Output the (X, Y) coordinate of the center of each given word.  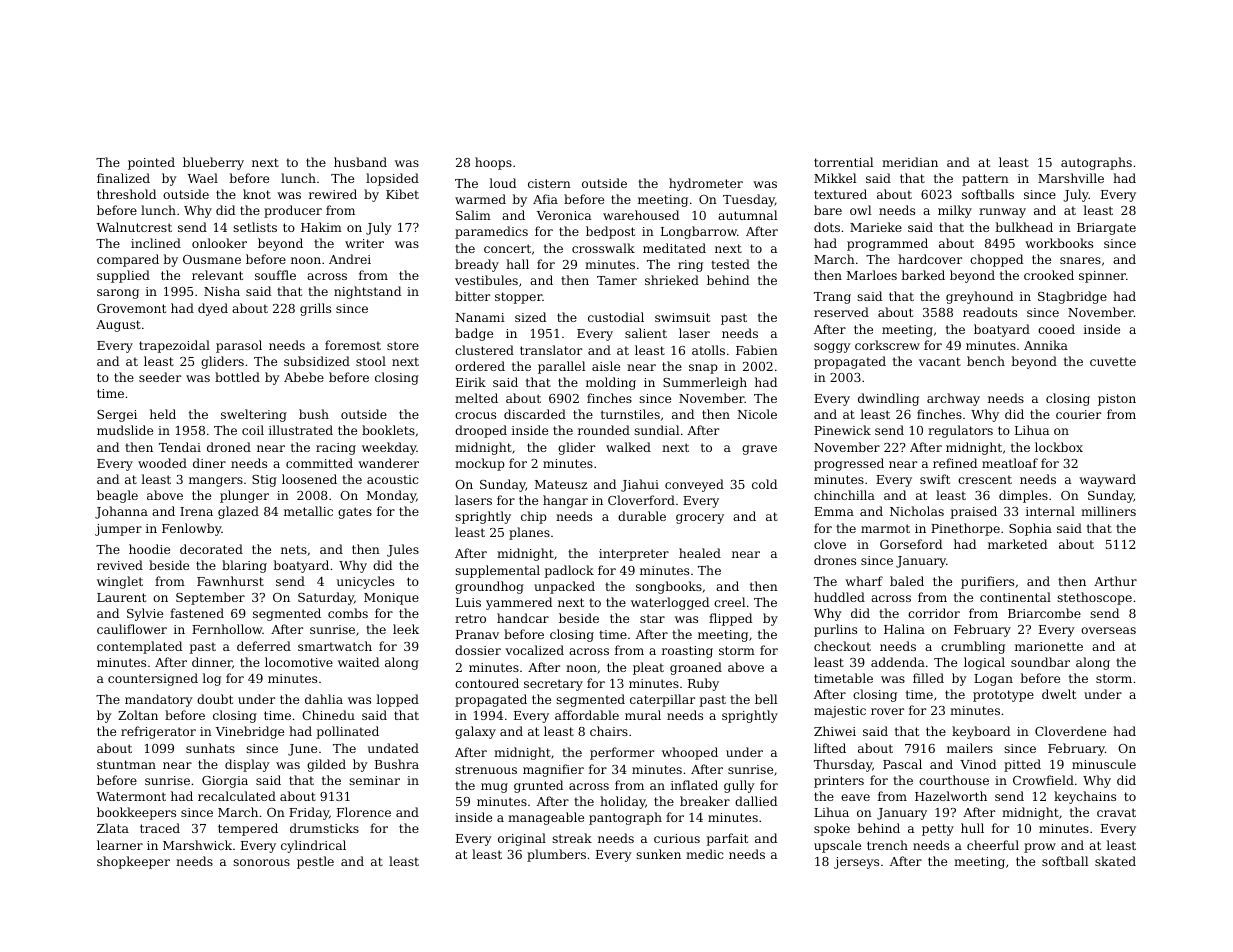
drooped (481, 431)
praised (974, 512)
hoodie (149, 549)
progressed (849, 464)
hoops (493, 163)
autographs (1096, 163)
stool (371, 361)
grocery (700, 519)
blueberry (213, 163)
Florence (364, 812)
